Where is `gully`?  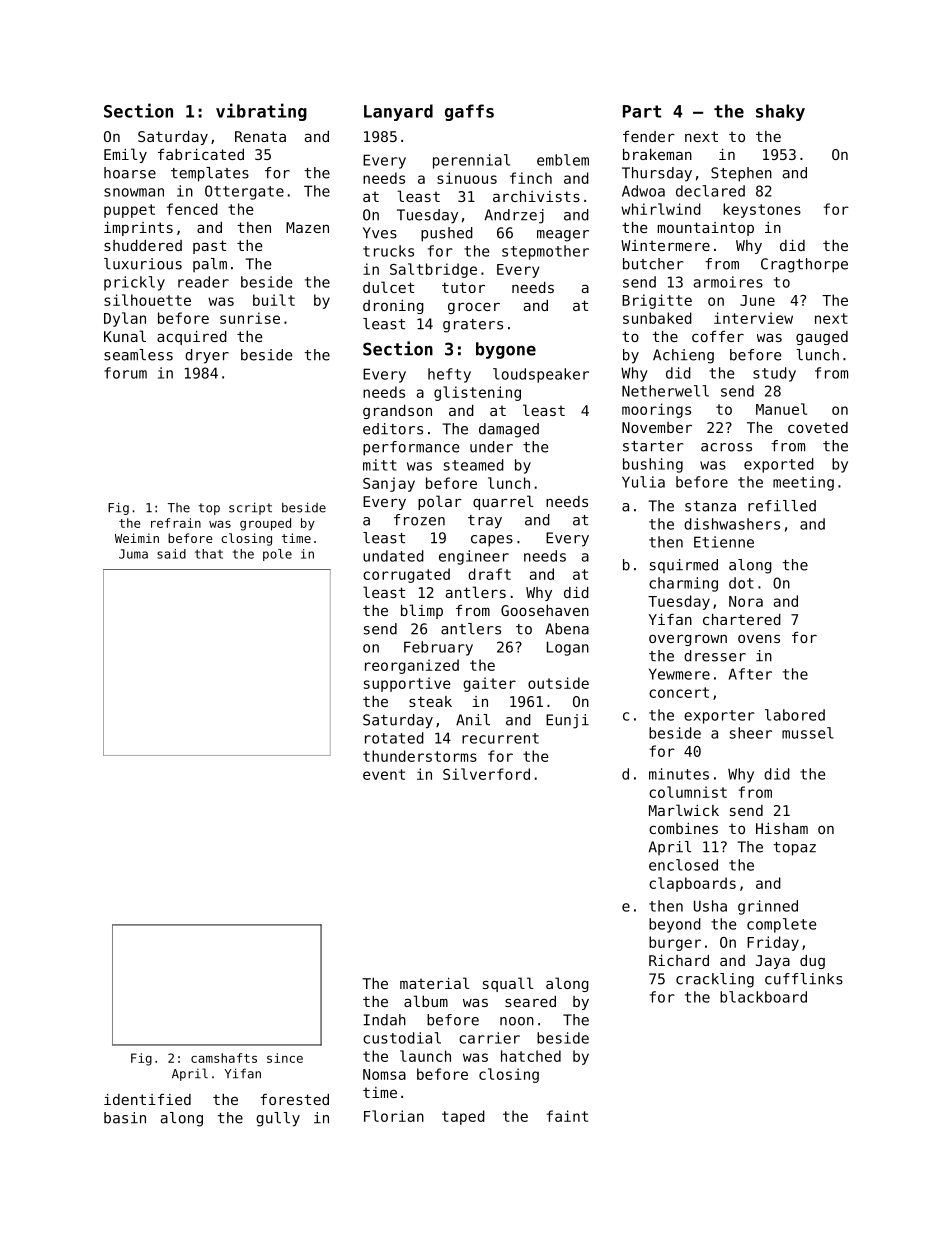 gully is located at coordinates (278, 1119).
